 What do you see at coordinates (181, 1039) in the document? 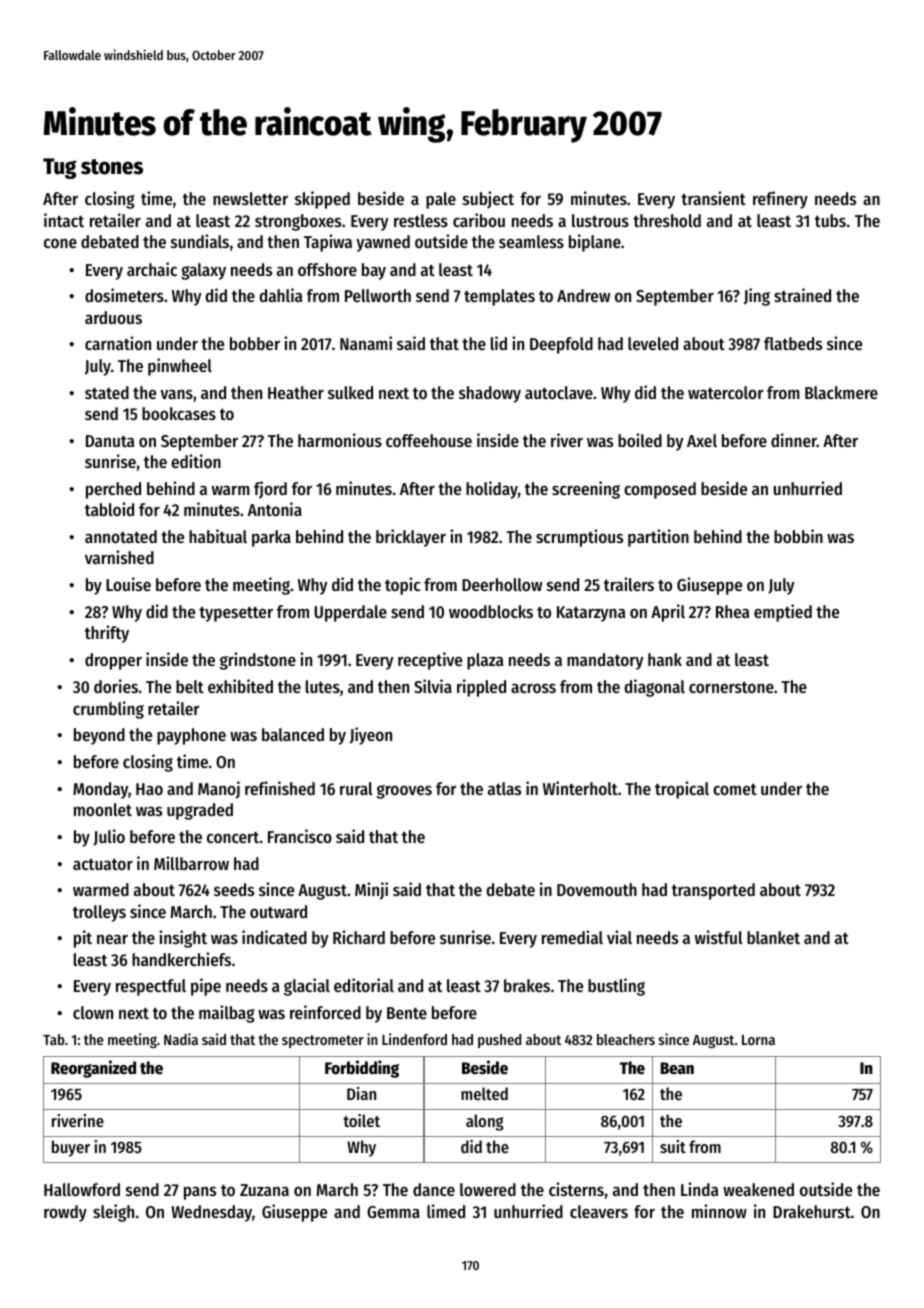
I see `Nadia` at bounding box center [181, 1039].
